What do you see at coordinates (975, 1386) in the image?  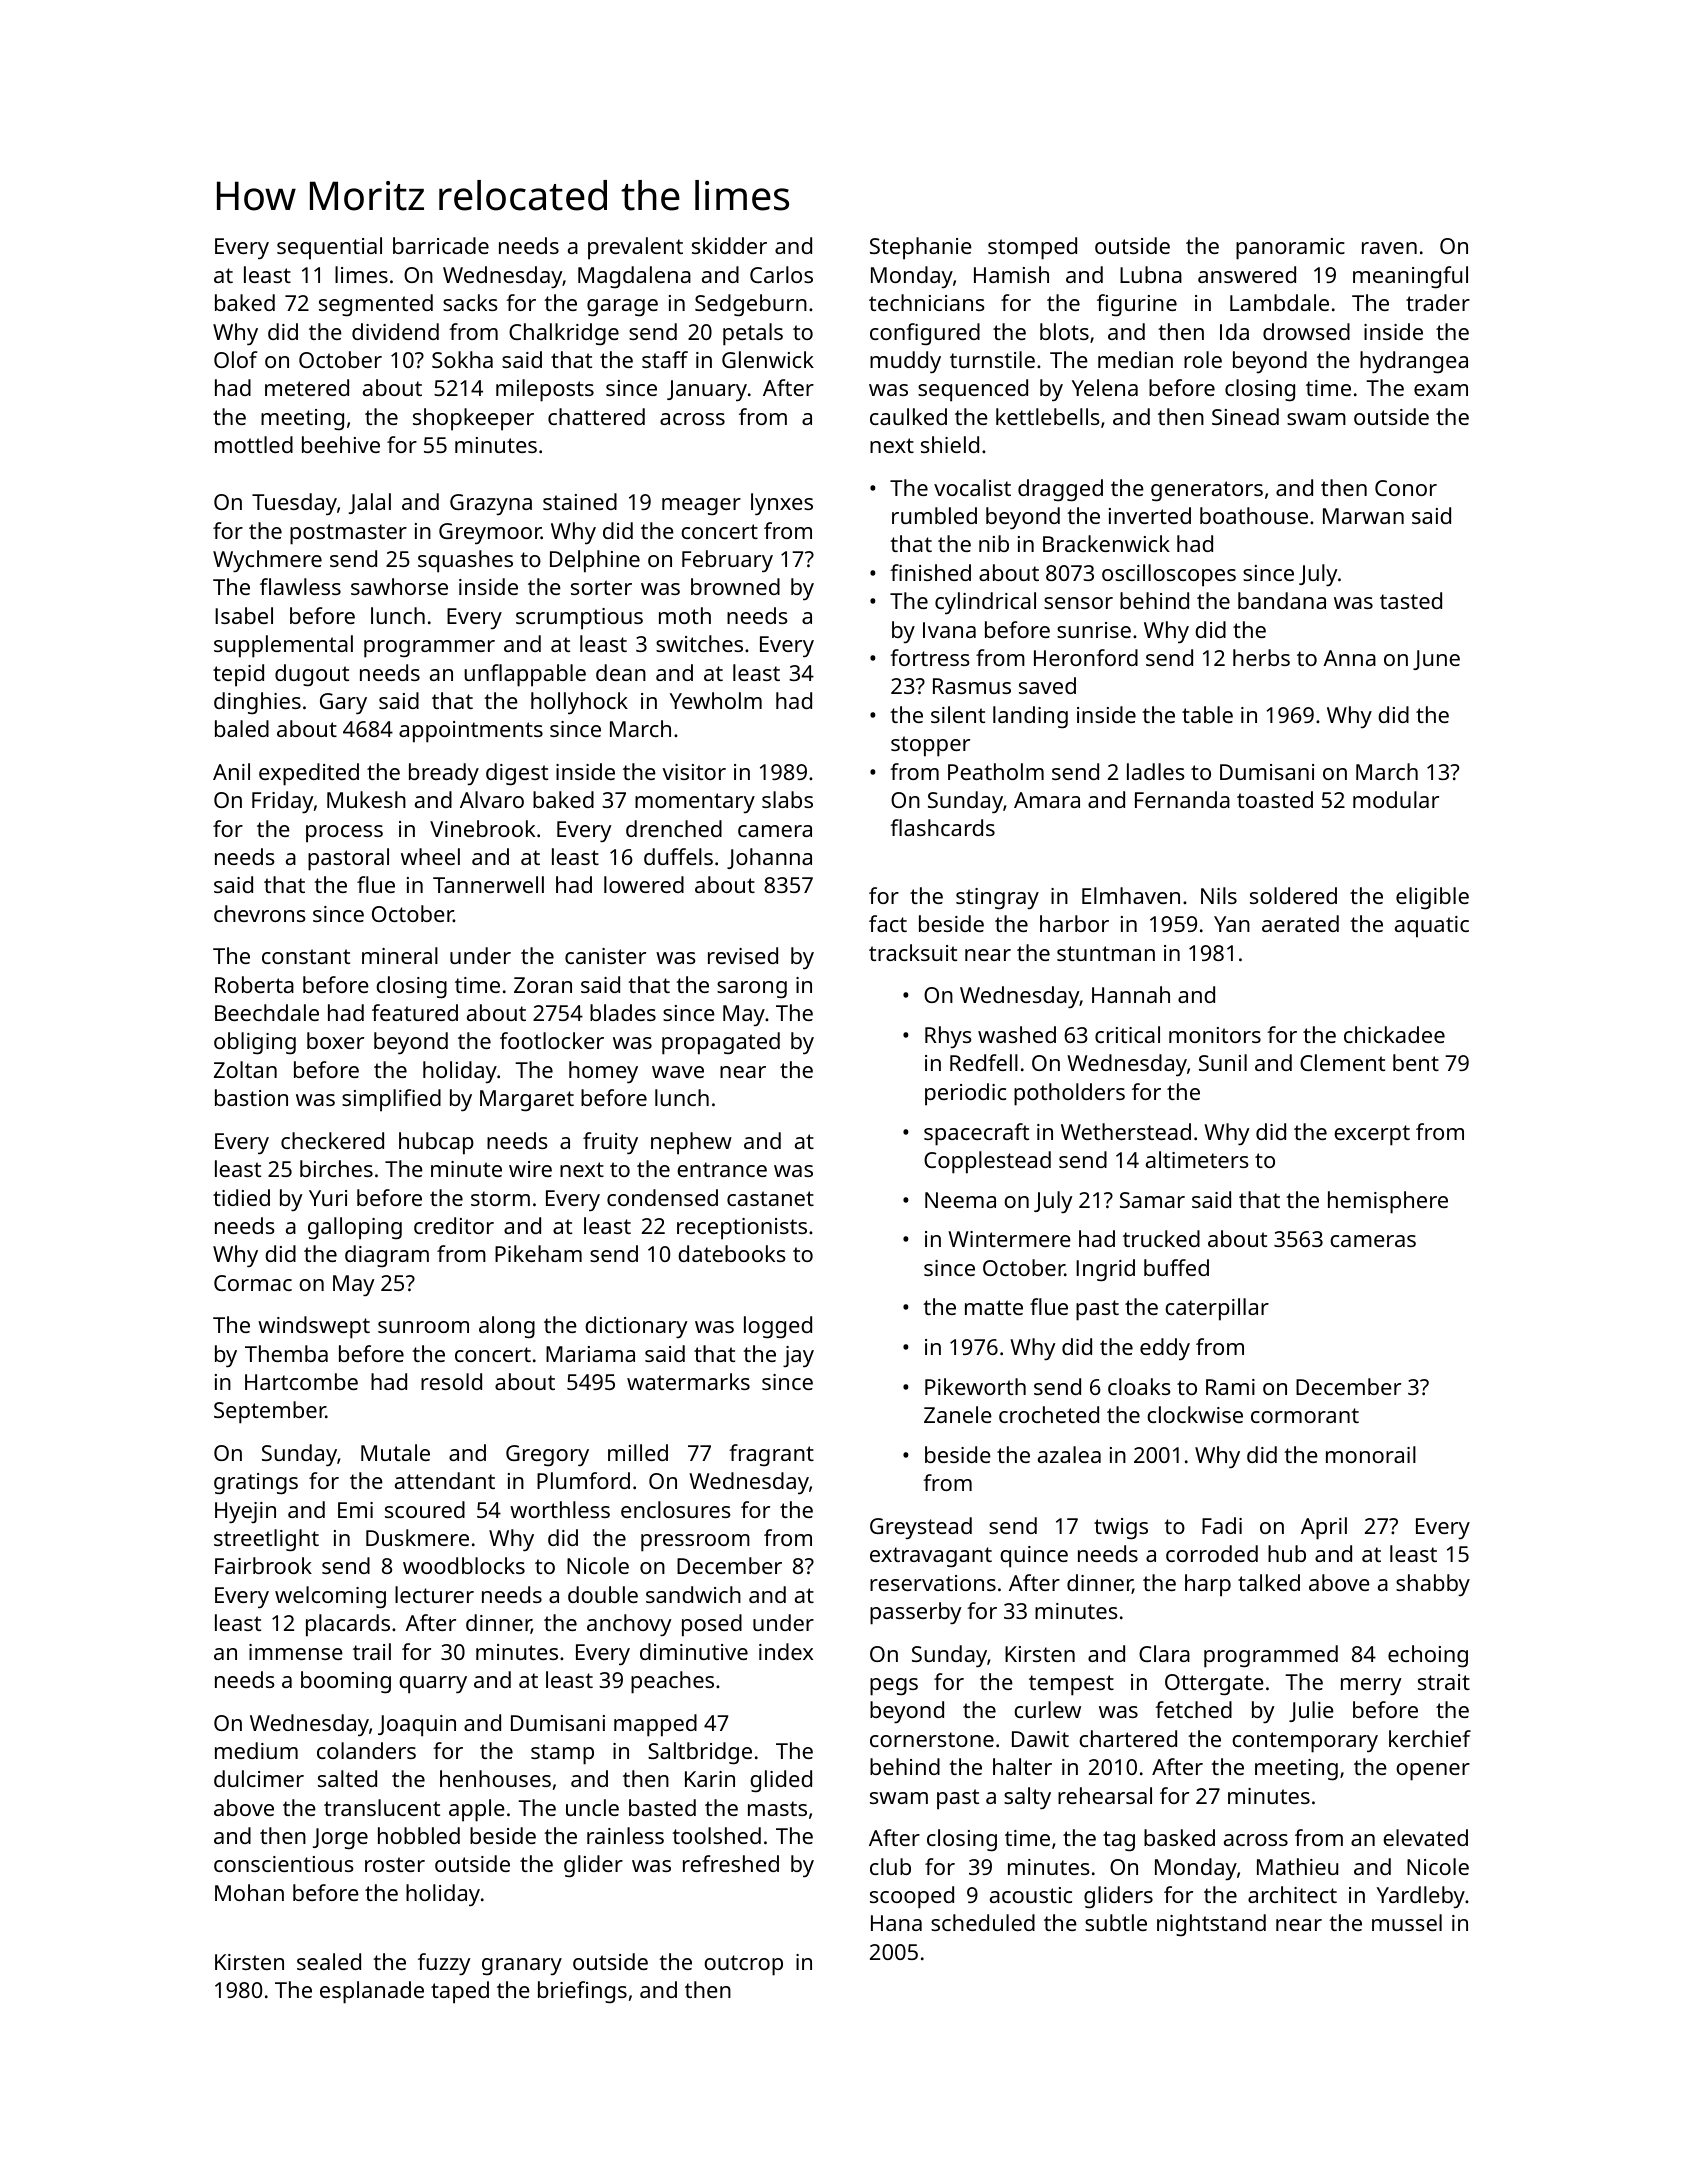 I see `Pikeworth` at bounding box center [975, 1386].
